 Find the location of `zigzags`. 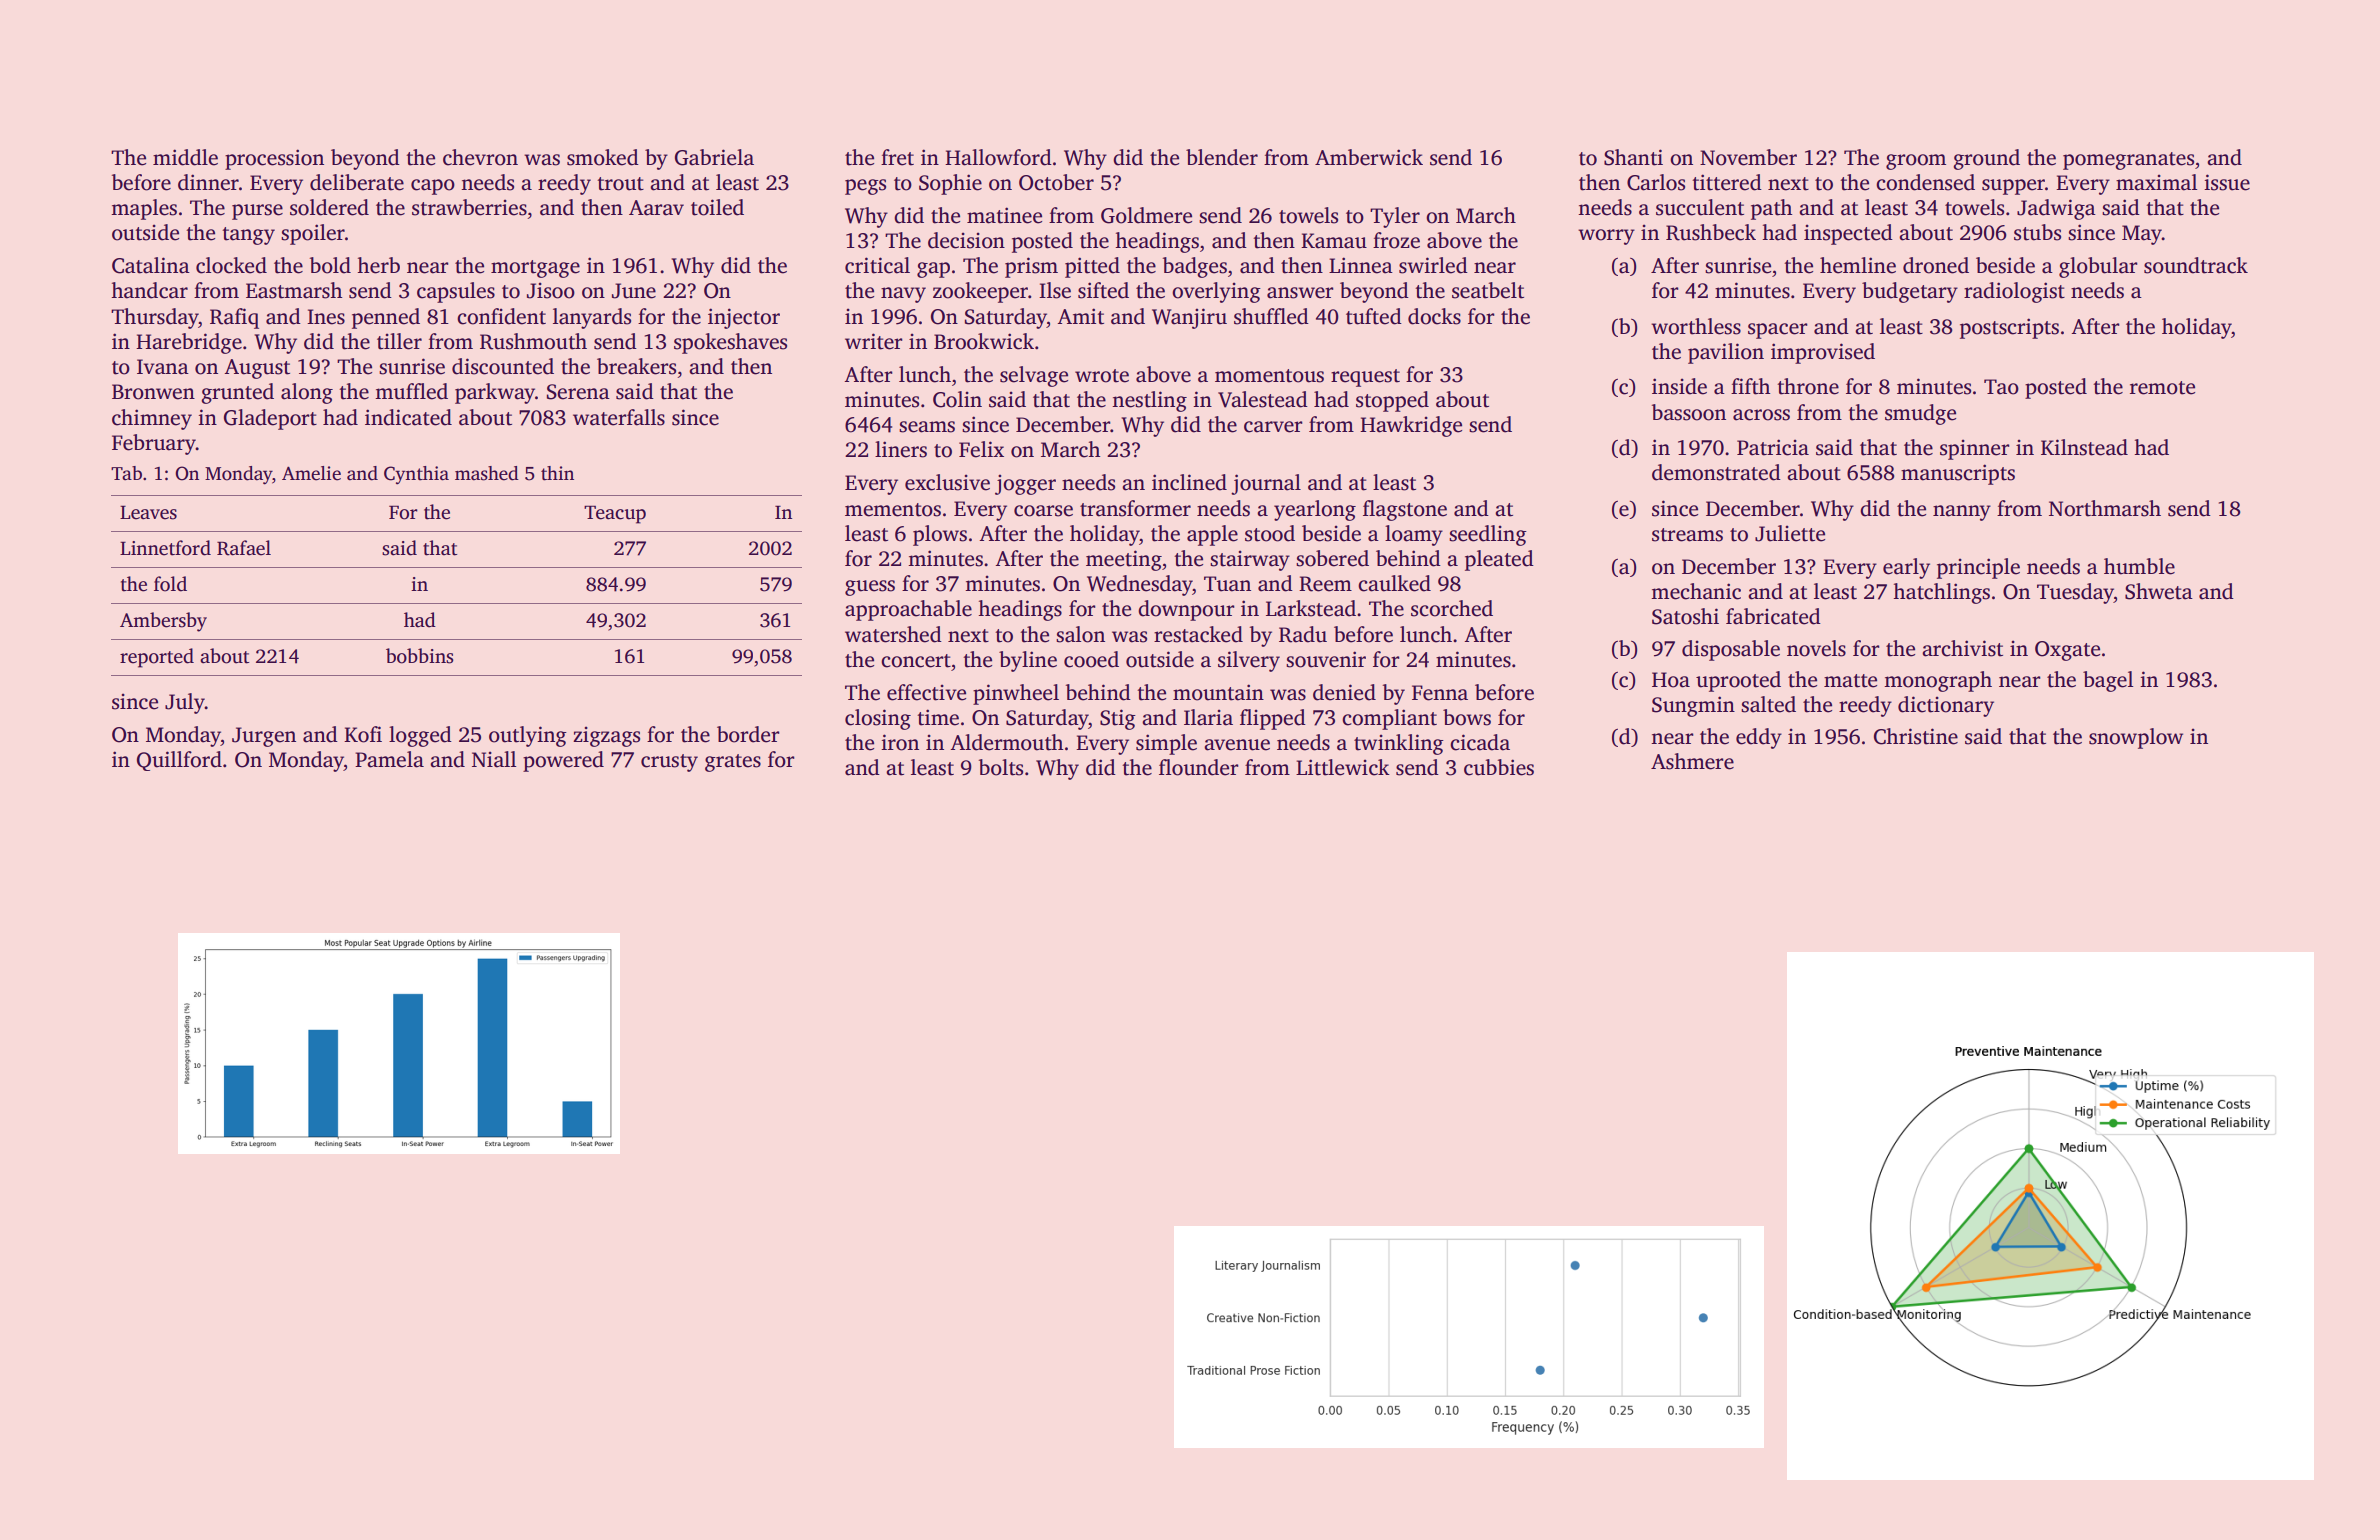

zigzags is located at coordinates (606, 736).
